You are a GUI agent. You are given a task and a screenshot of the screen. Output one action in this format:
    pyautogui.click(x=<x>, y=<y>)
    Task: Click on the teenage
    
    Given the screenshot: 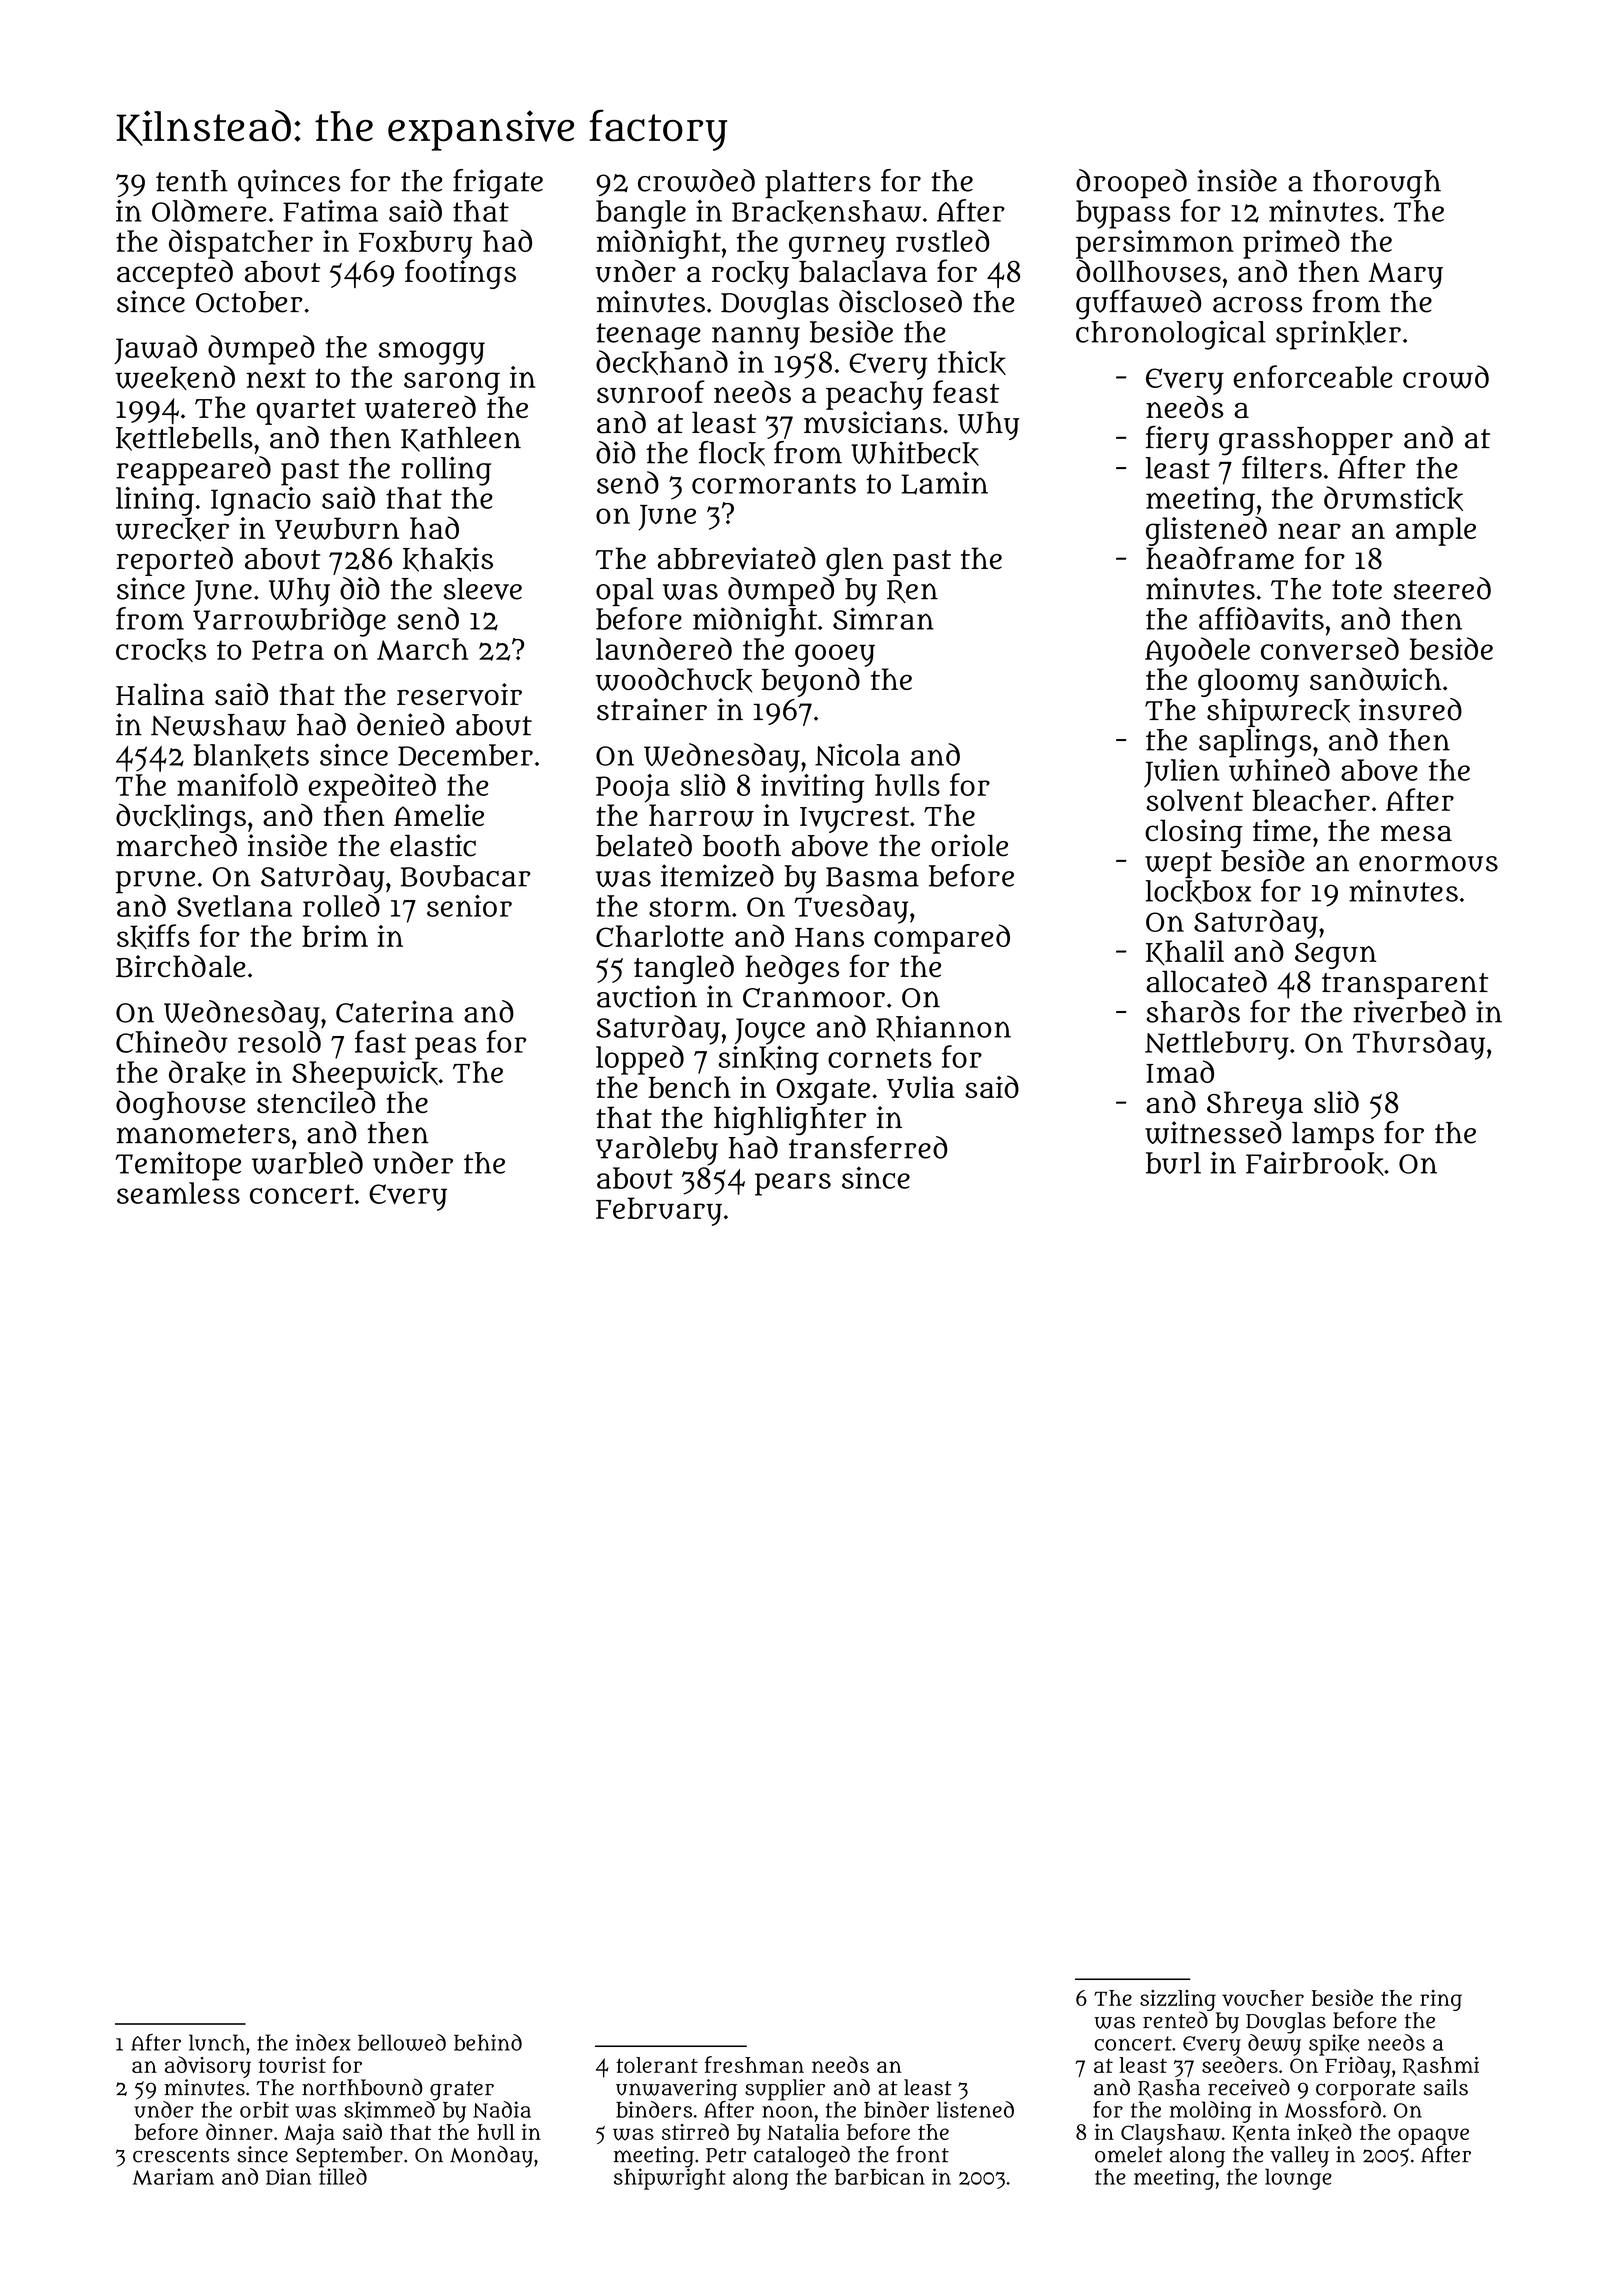 What is the action you would take?
    pyautogui.click(x=648, y=336)
